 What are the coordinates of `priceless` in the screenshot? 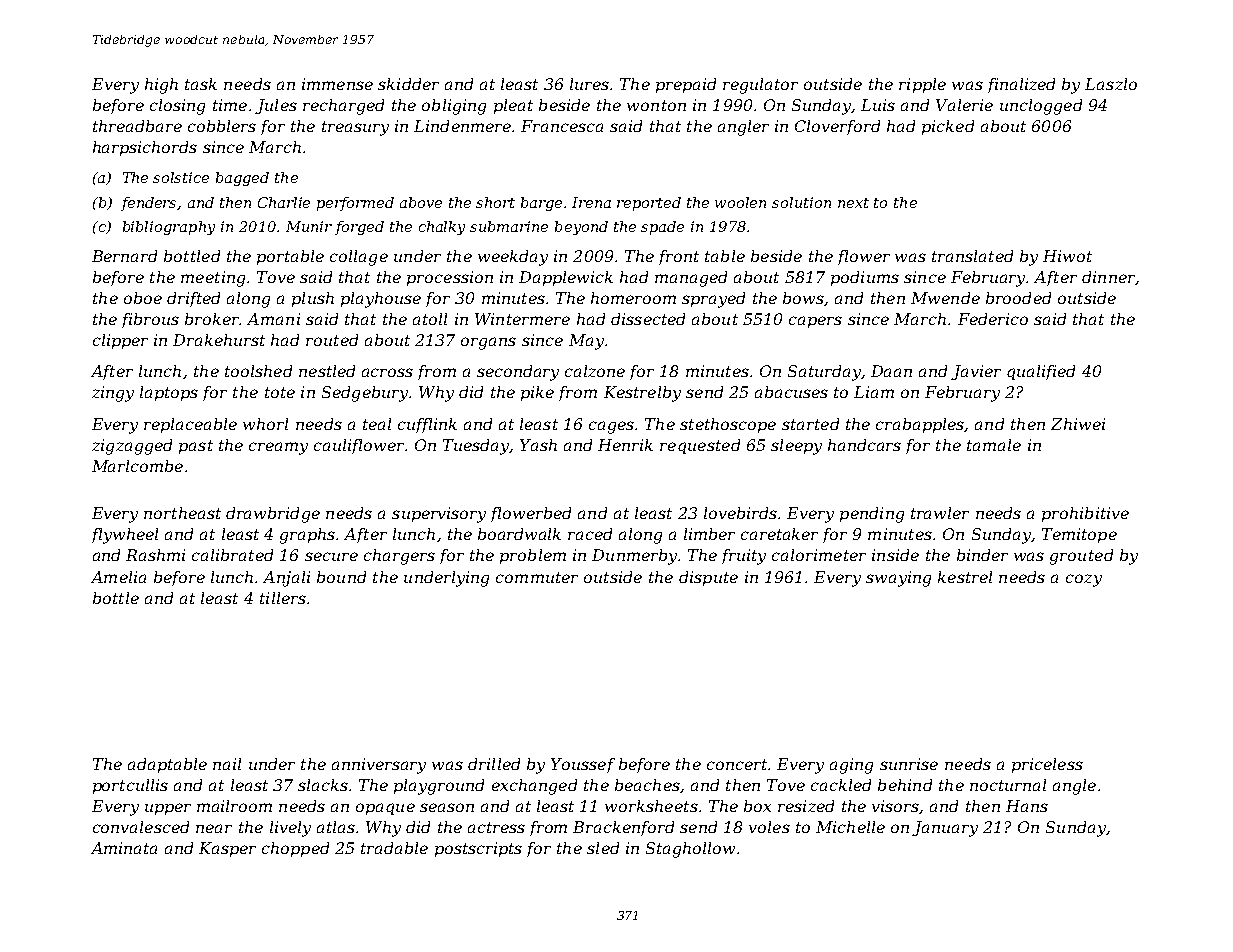 It's located at (1047, 765).
